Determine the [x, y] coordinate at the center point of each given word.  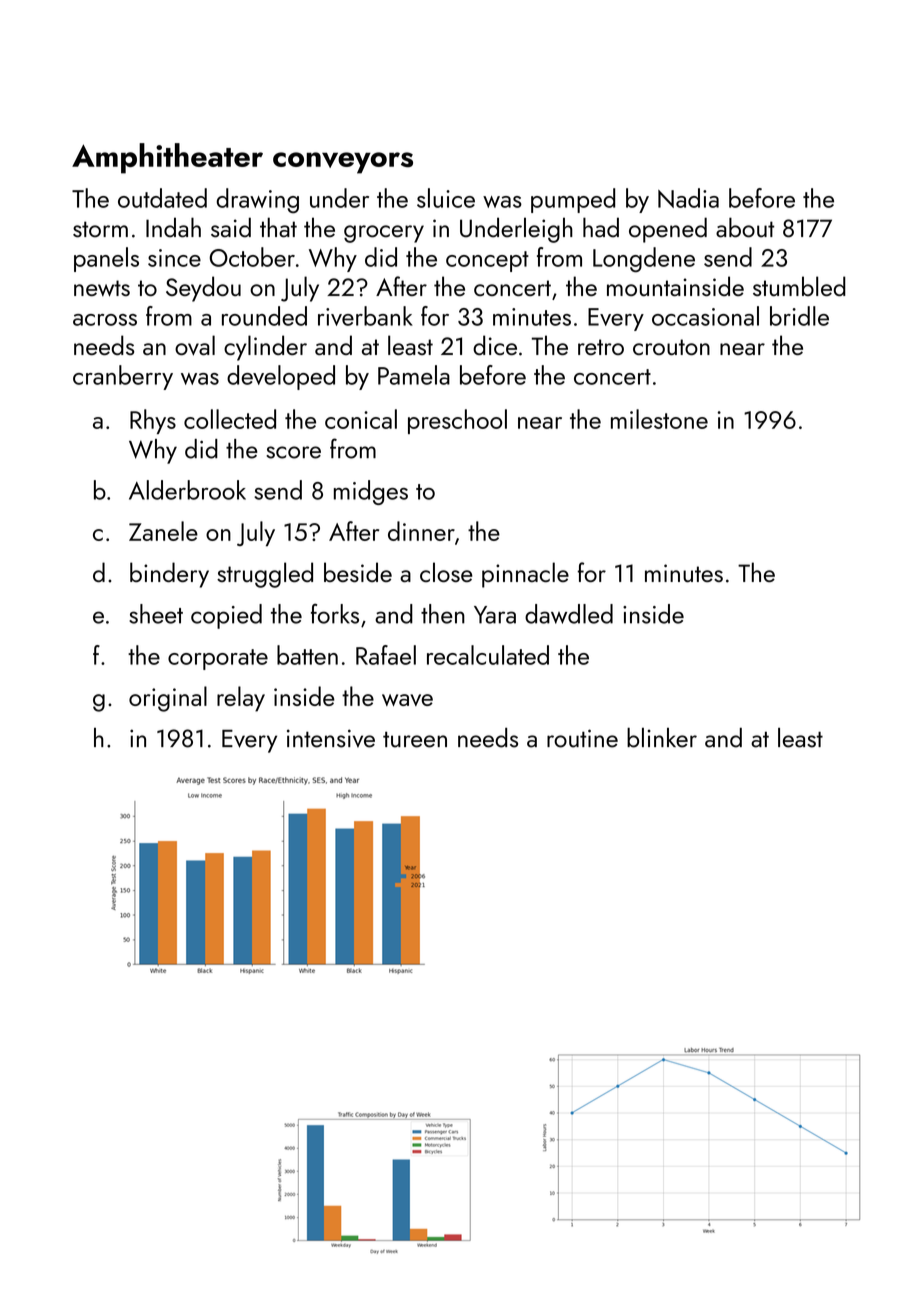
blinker [662, 738]
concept [487, 261]
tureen [415, 739]
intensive [331, 738]
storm [100, 229]
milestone [659, 419]
